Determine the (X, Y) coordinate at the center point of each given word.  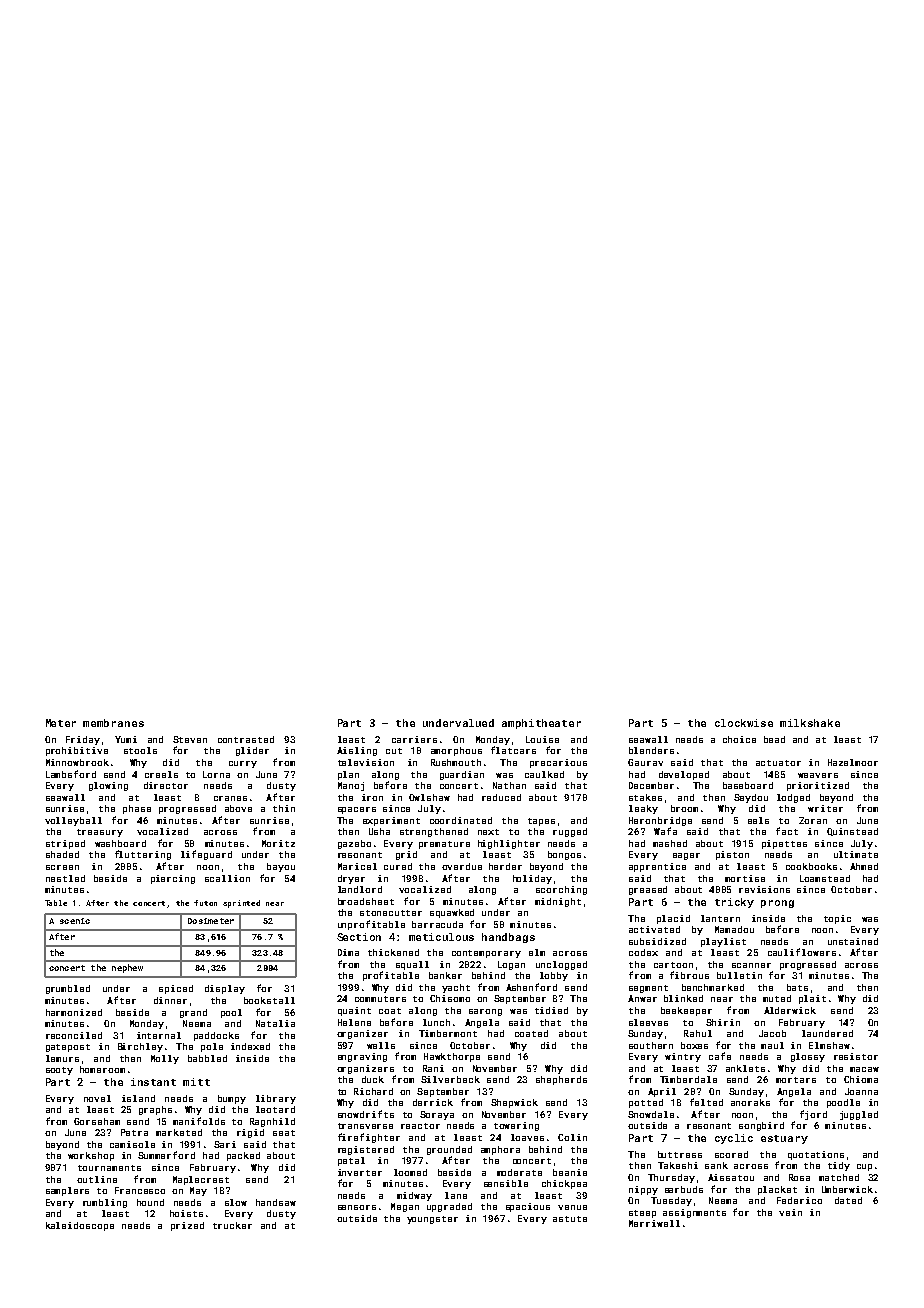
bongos (564, 855)
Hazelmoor (853, 762)
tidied (551, 1010)
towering (516, 1126)
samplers (67, 1191)
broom (684, 808)
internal (159, 1035)
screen (62, 867)
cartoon (673, 965)
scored (731, 1154)
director (166, 785)
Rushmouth (456, 762)
